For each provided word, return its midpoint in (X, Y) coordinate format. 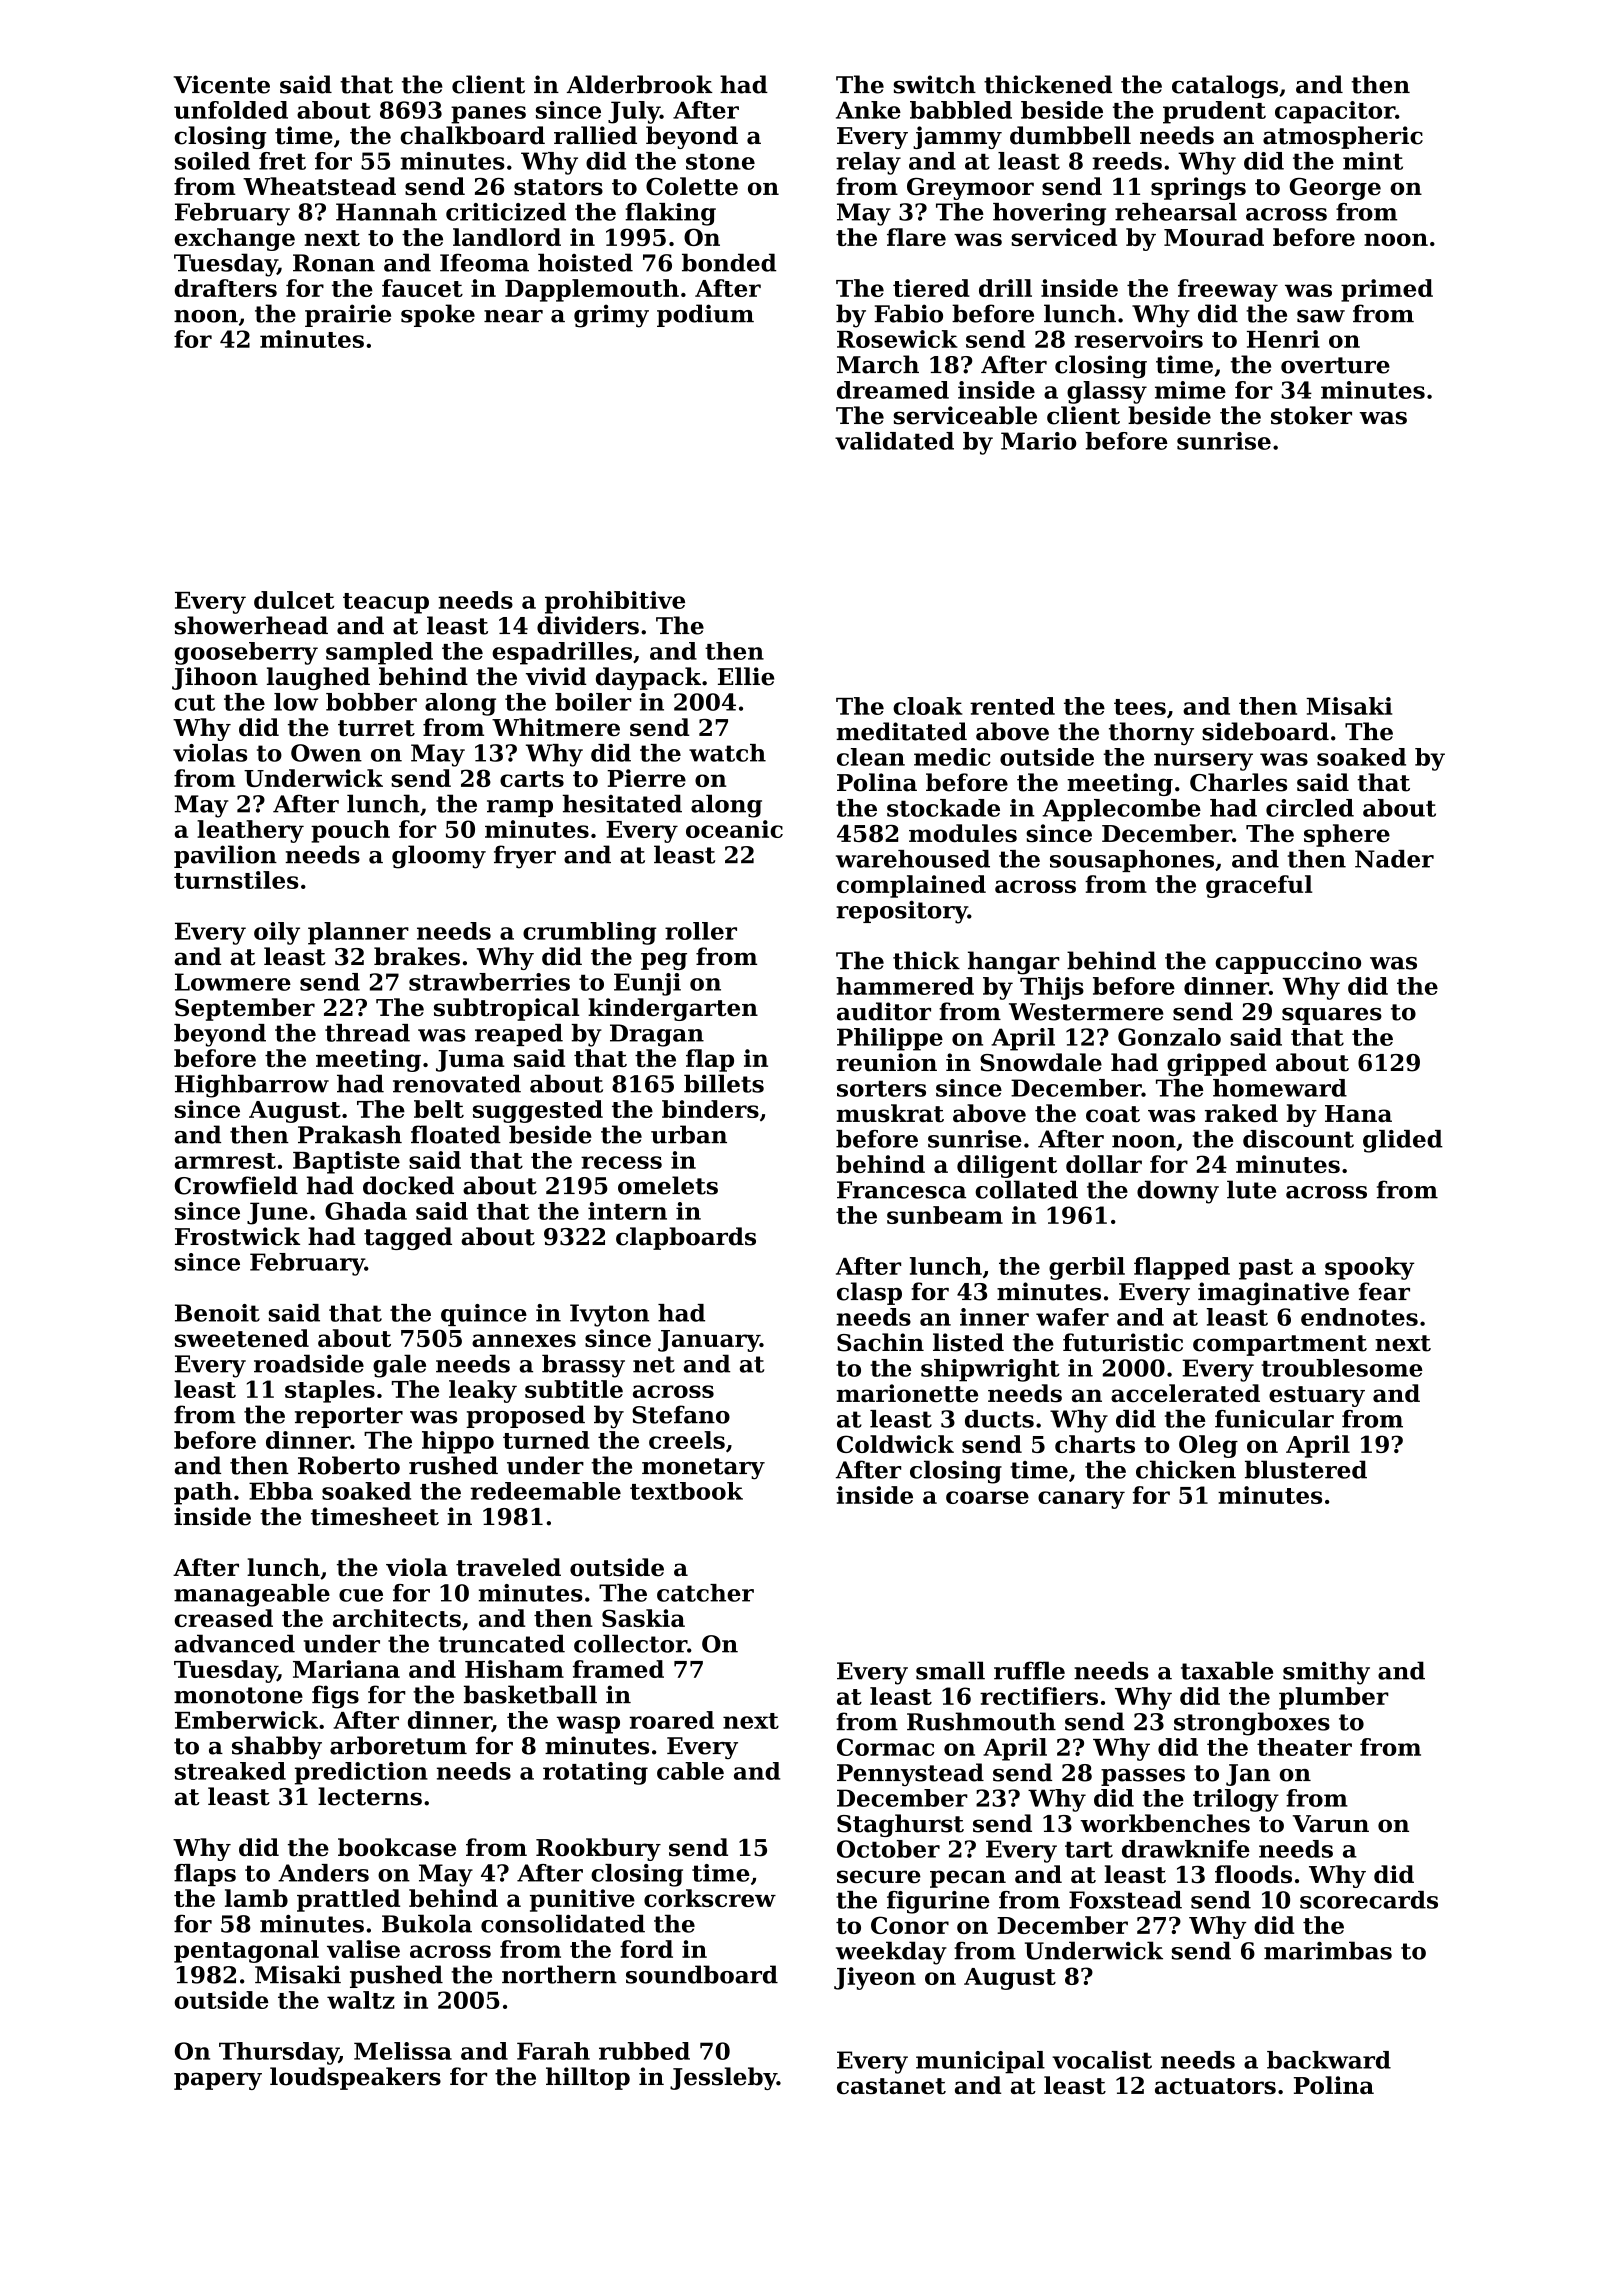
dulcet (294, 600)
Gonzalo (1169, 1037)
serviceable (965, 415)
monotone (238, 1695)
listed (968, 1342)
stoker (1311, 415)
